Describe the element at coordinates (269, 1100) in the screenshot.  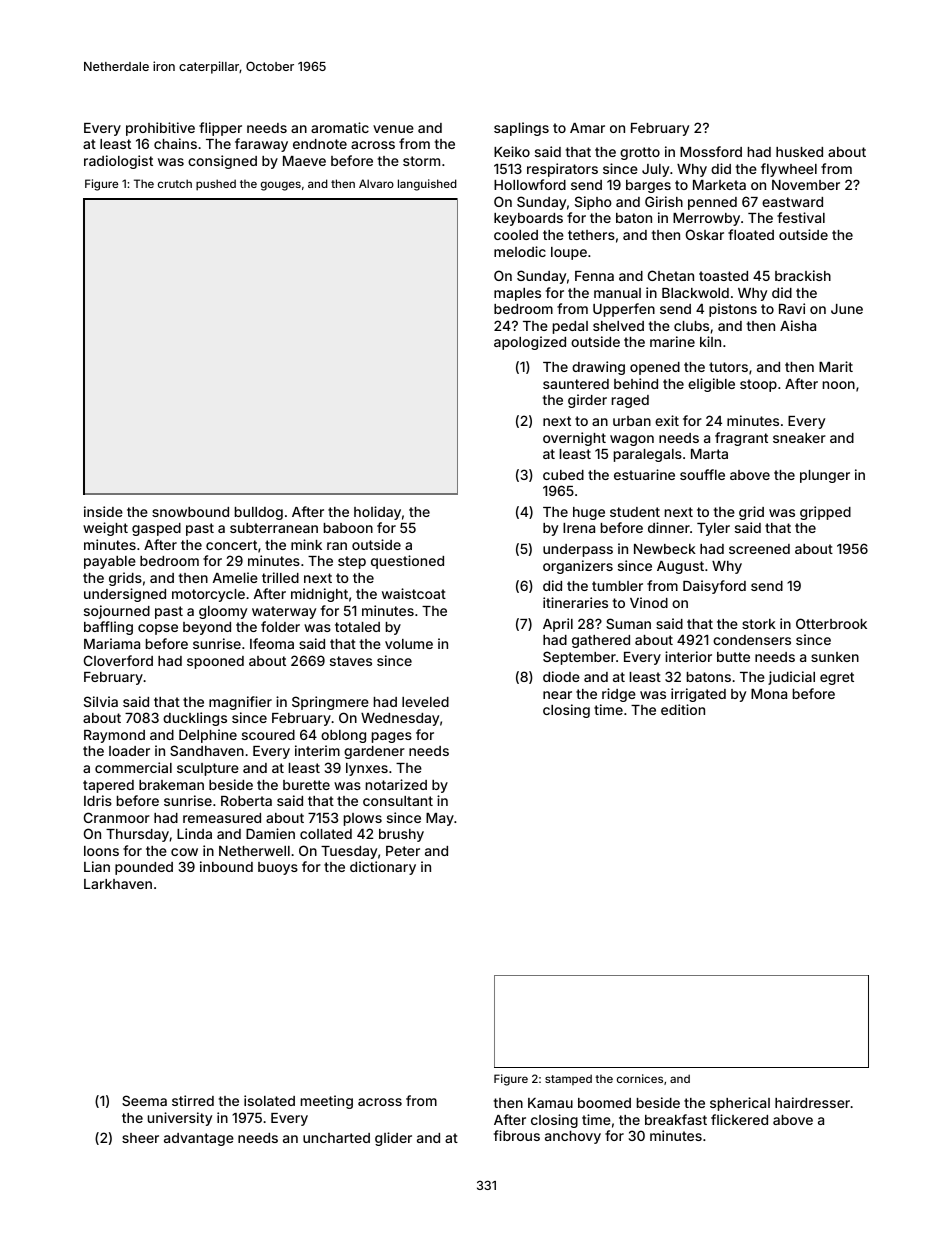
I see `isolated` at that location.
